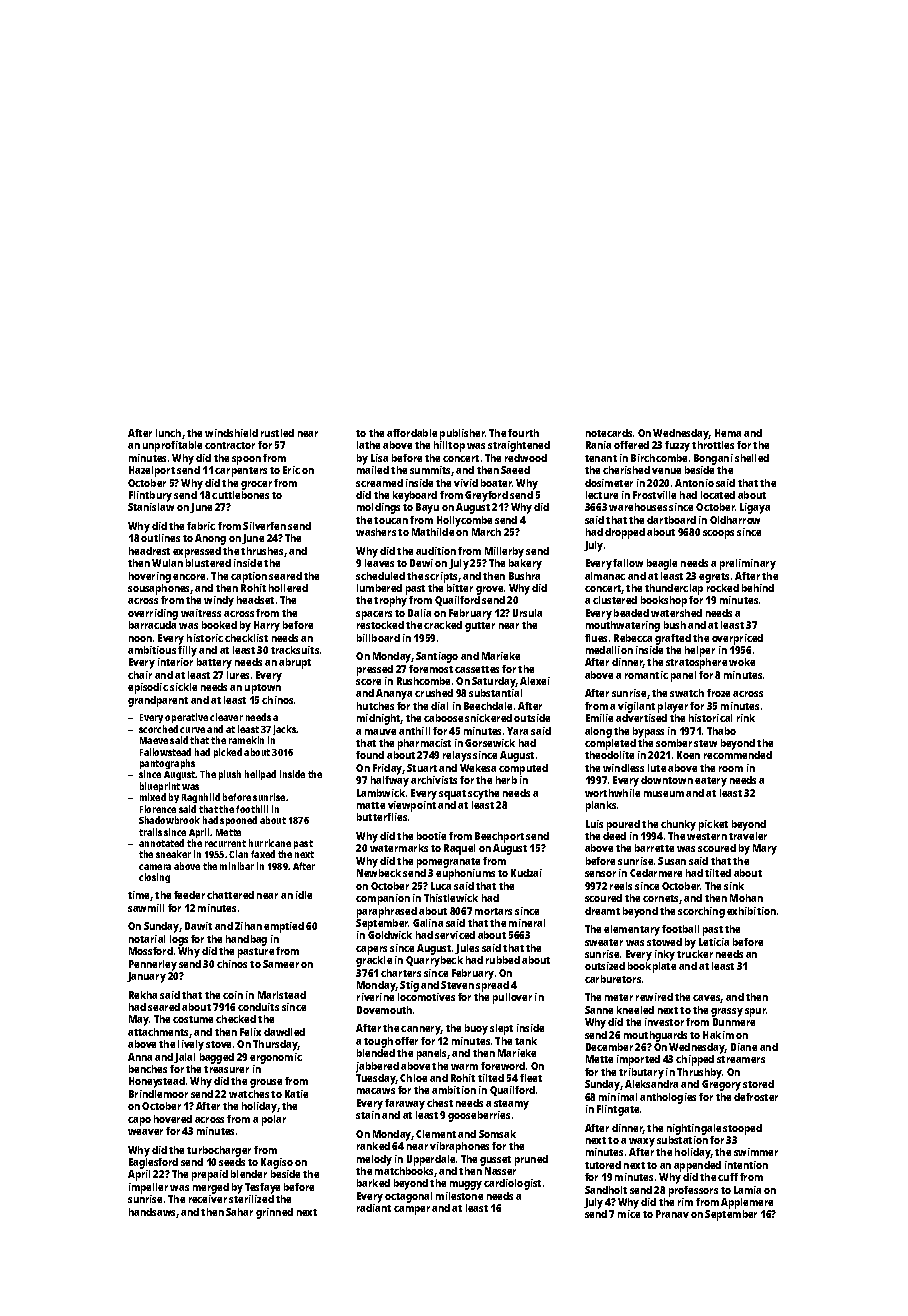 This screenshot has height=1316, width=908. I want to click on butterflies, so click(382, 817).
